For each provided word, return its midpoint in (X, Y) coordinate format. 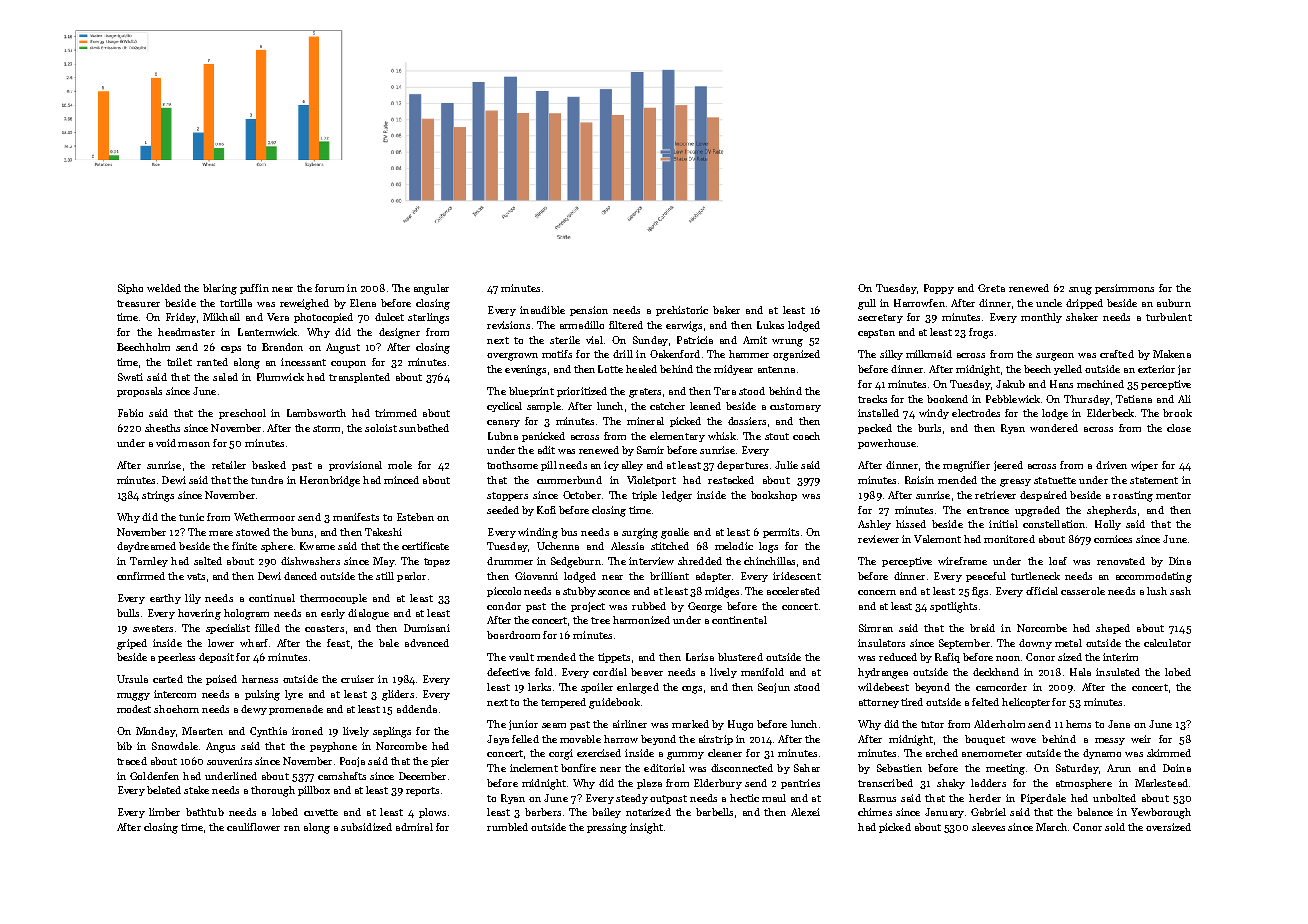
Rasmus (877, 798)
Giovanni (536, 576)
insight (646, 828)
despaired (1043, 496)
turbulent (1169, 317)
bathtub (205, 812)
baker (726, 310)
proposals (139, 392)
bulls (128, 613)
